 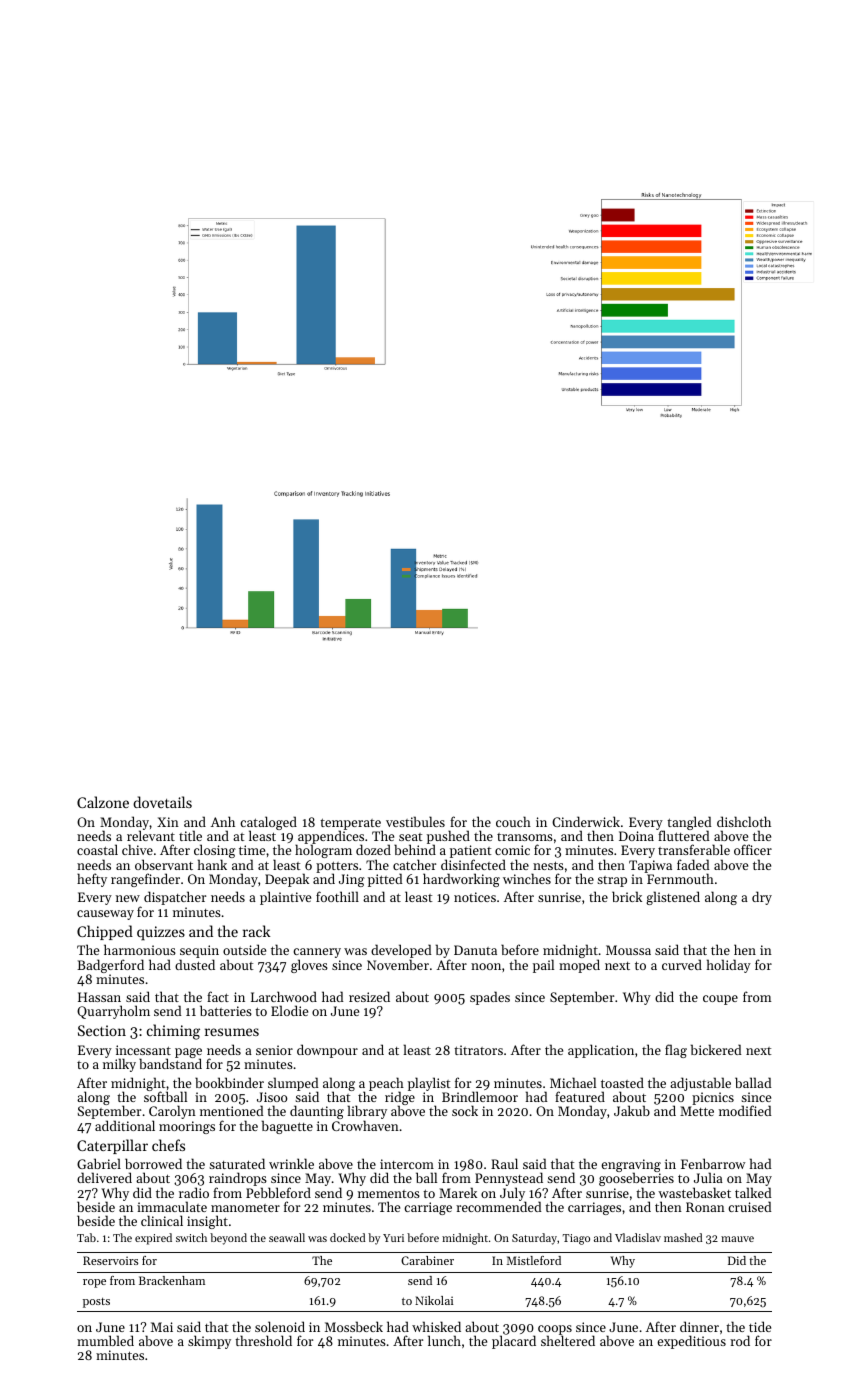 I want to click on Mette, so click(x=697, y=1111).
